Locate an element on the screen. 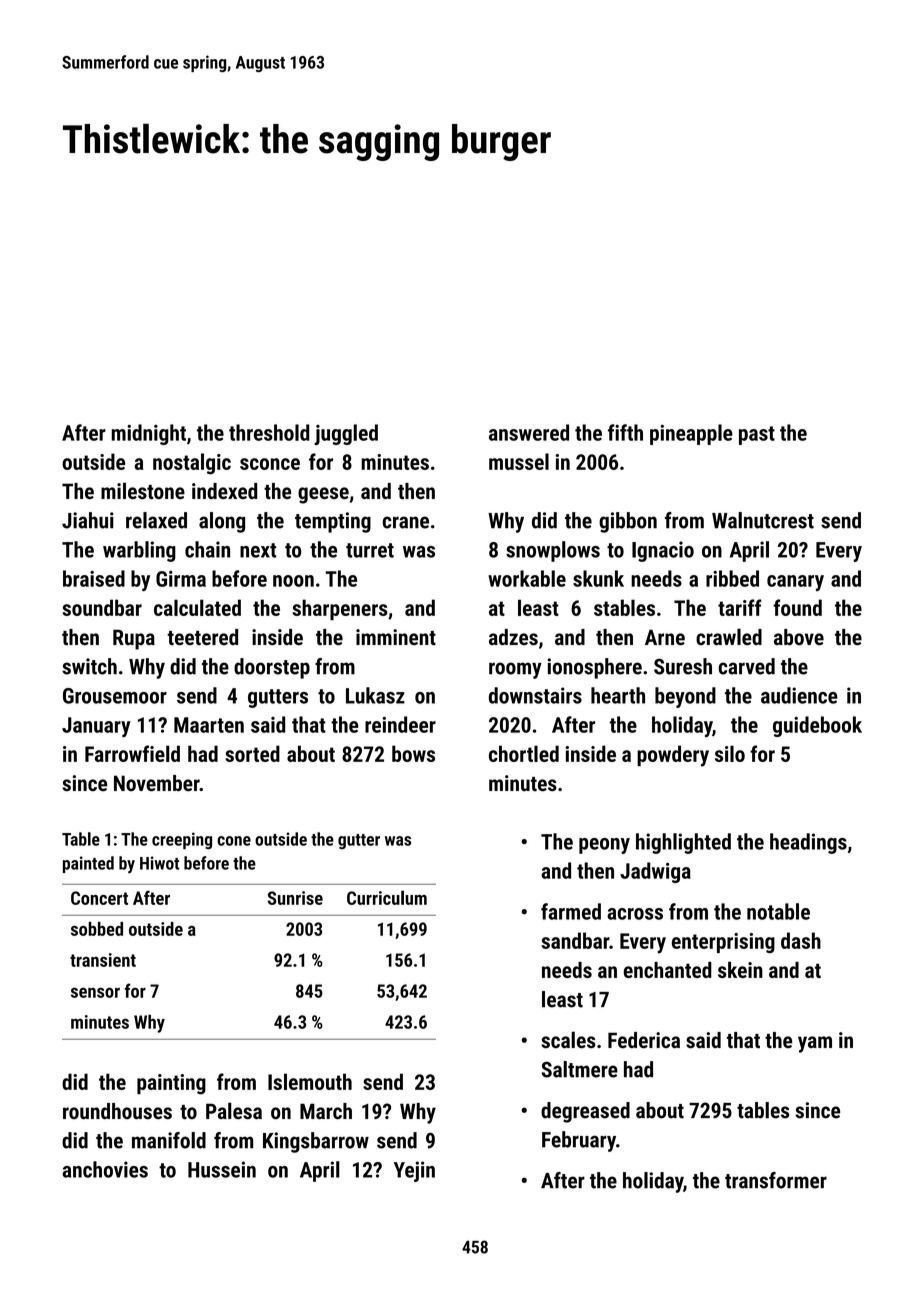 This screenshot has width=924, height=1311. peony is located at coordinates (604, 846).
